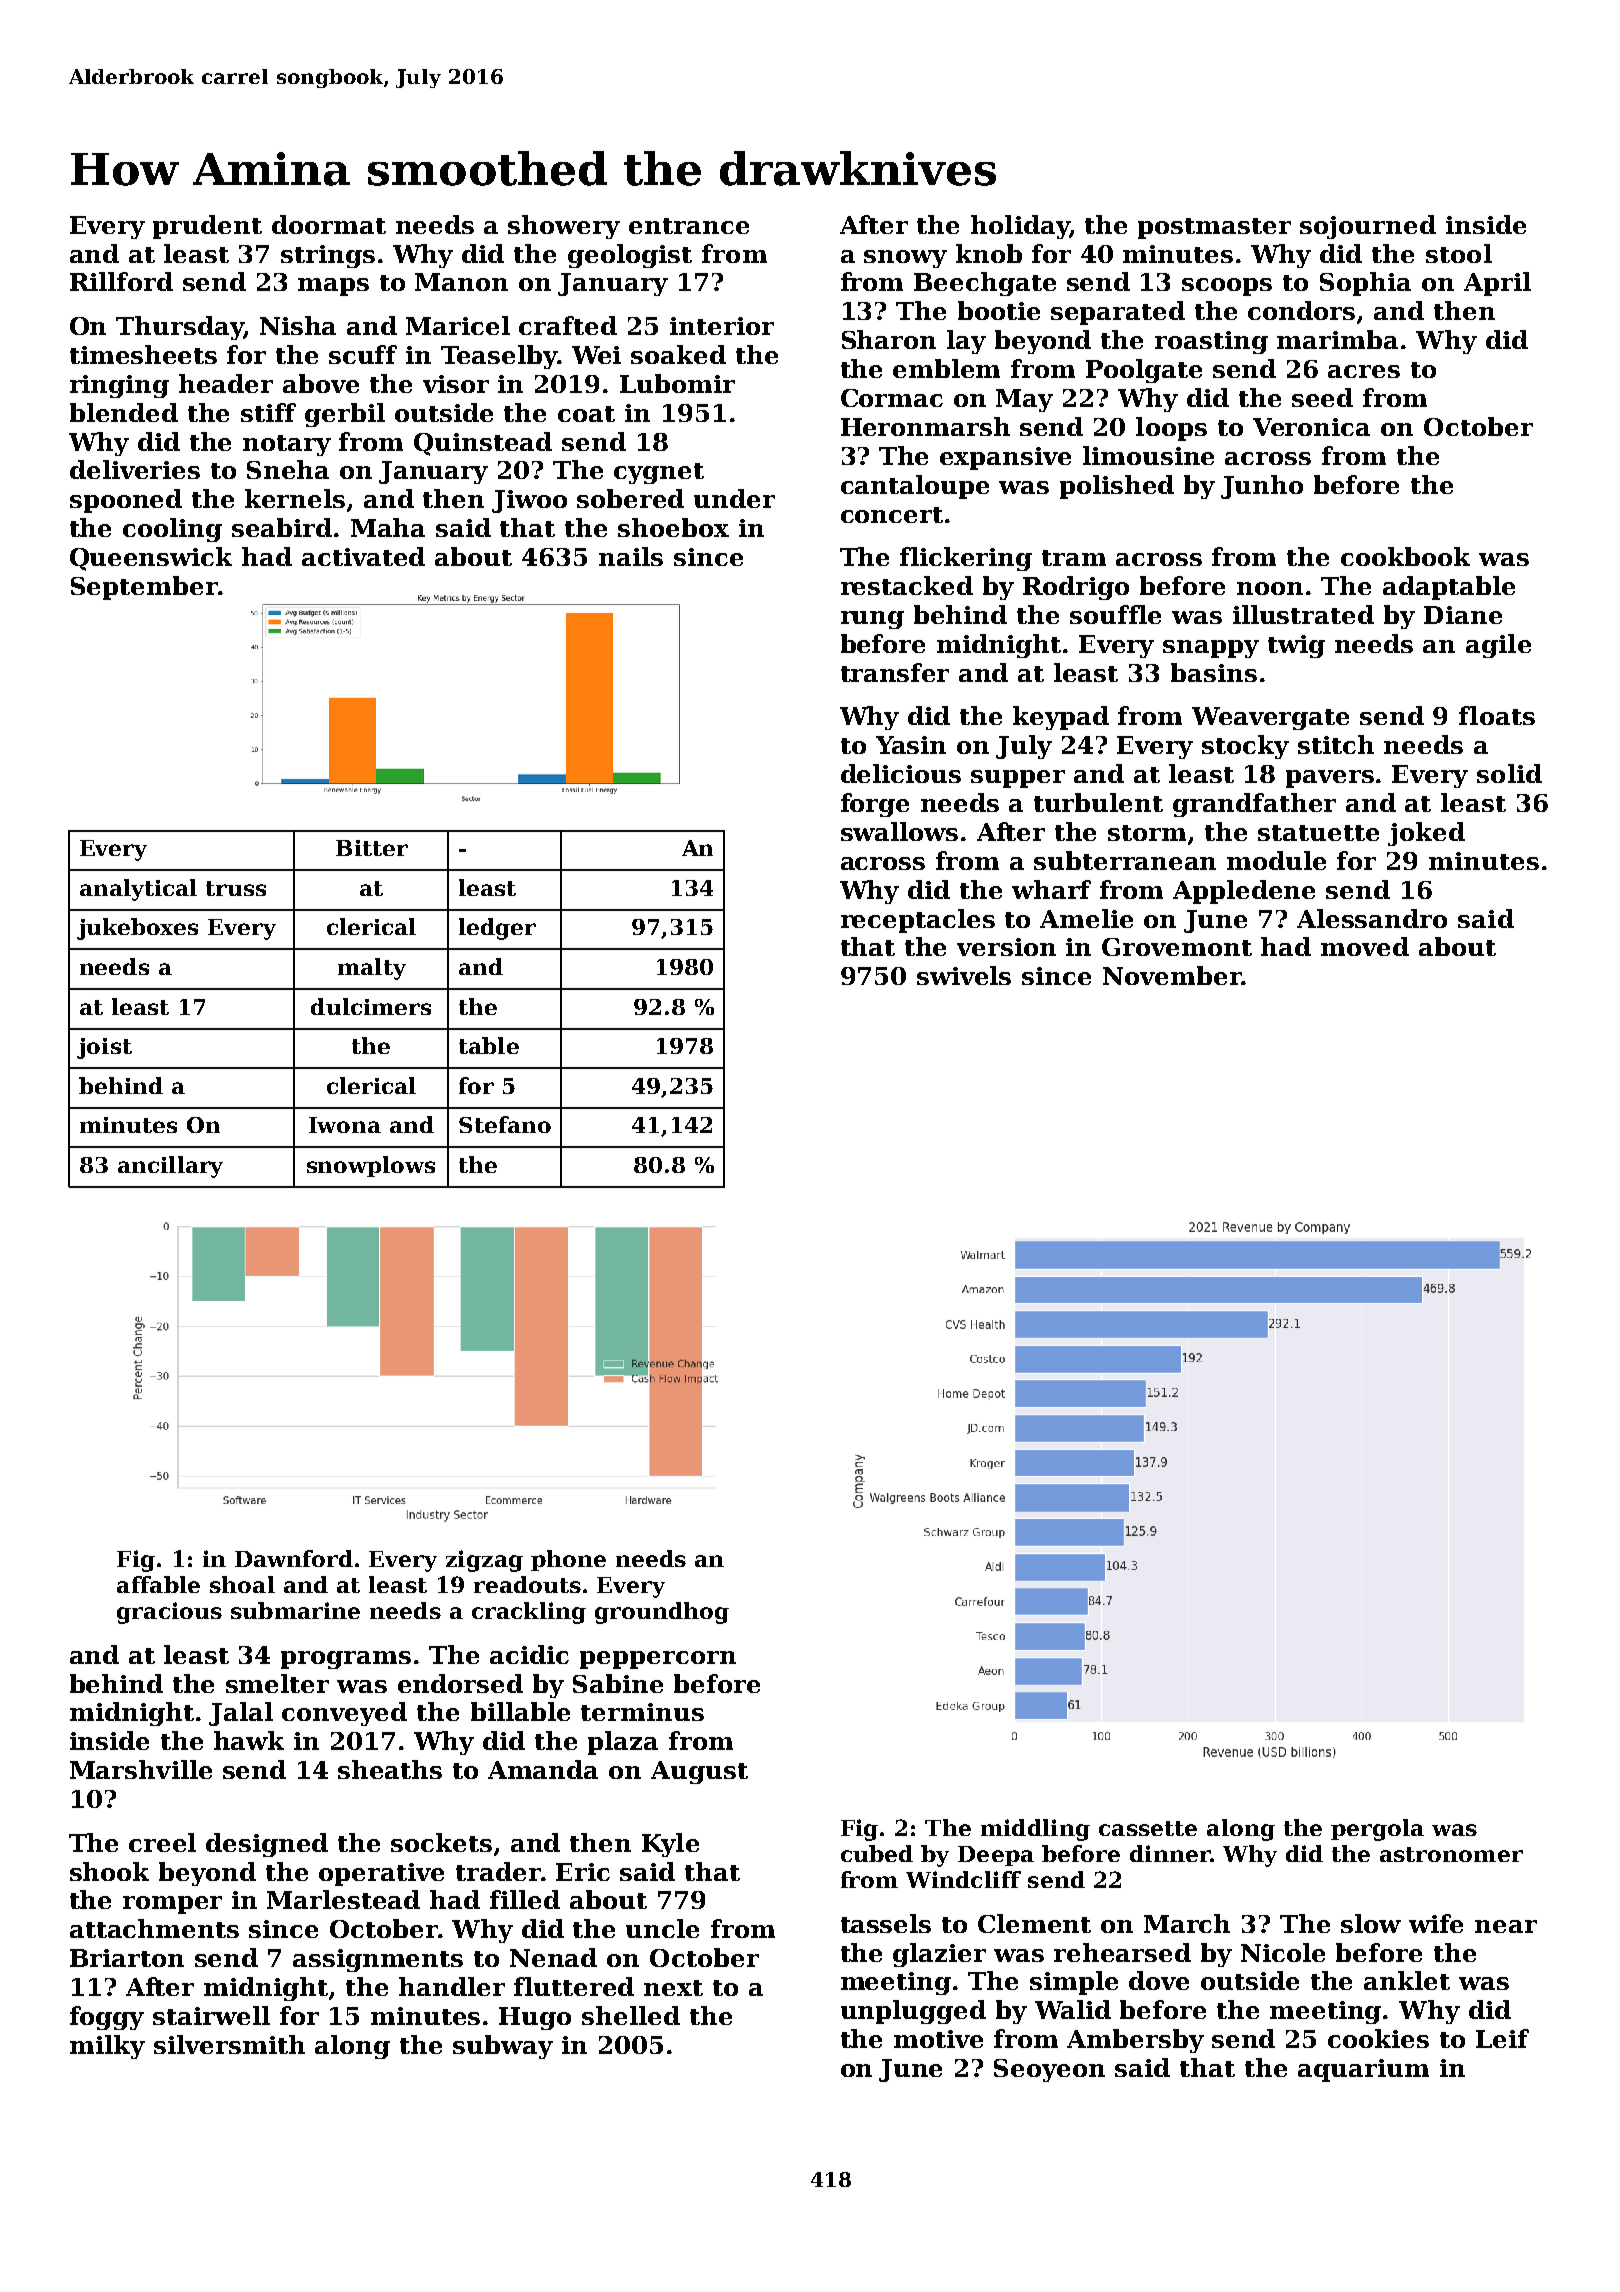 The height and width of the screenshot is (2292, 1620). I want to click on swivels, so click(964, 975).
